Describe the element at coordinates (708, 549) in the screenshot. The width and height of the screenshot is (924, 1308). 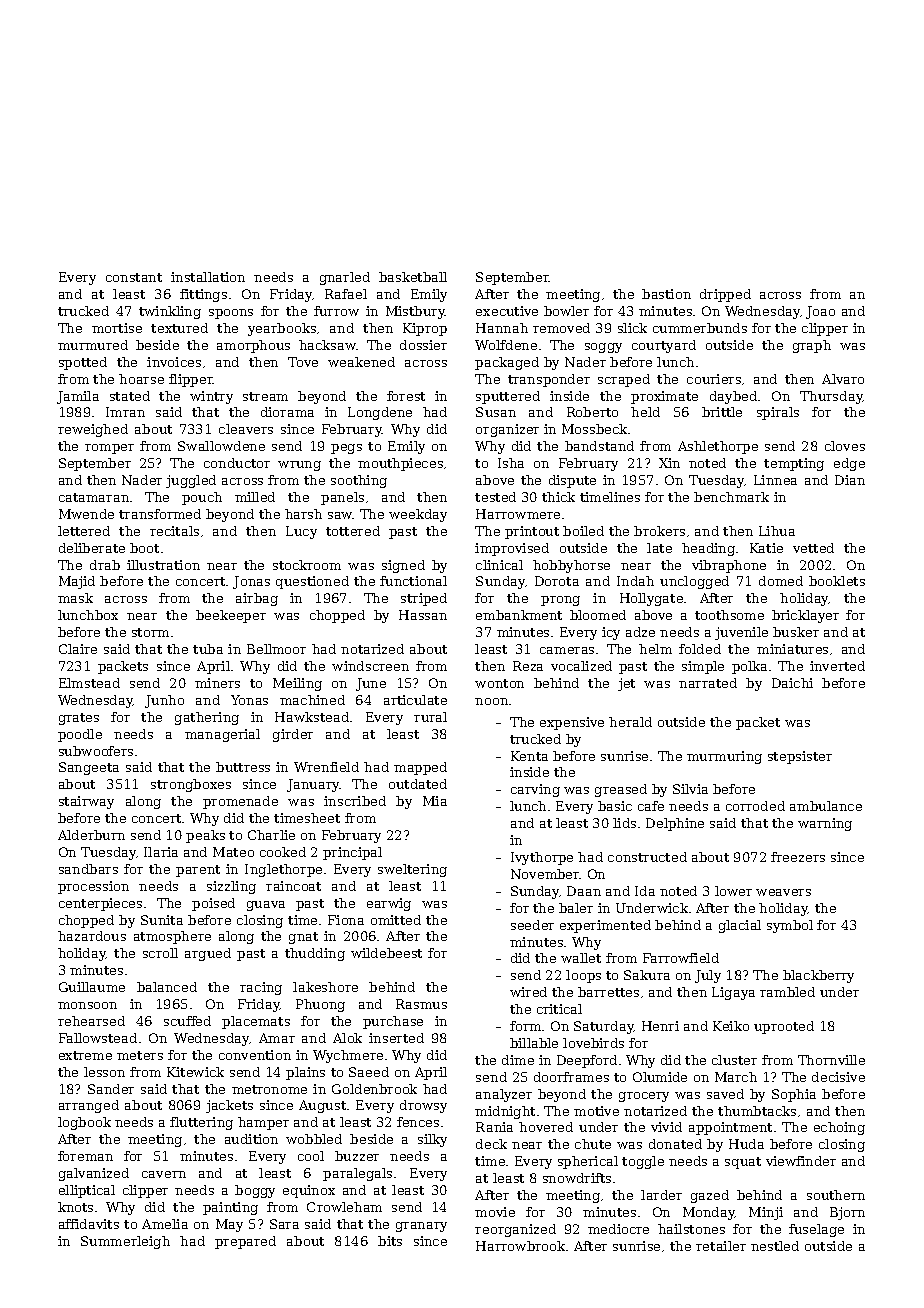
I see `heading` at that location.
